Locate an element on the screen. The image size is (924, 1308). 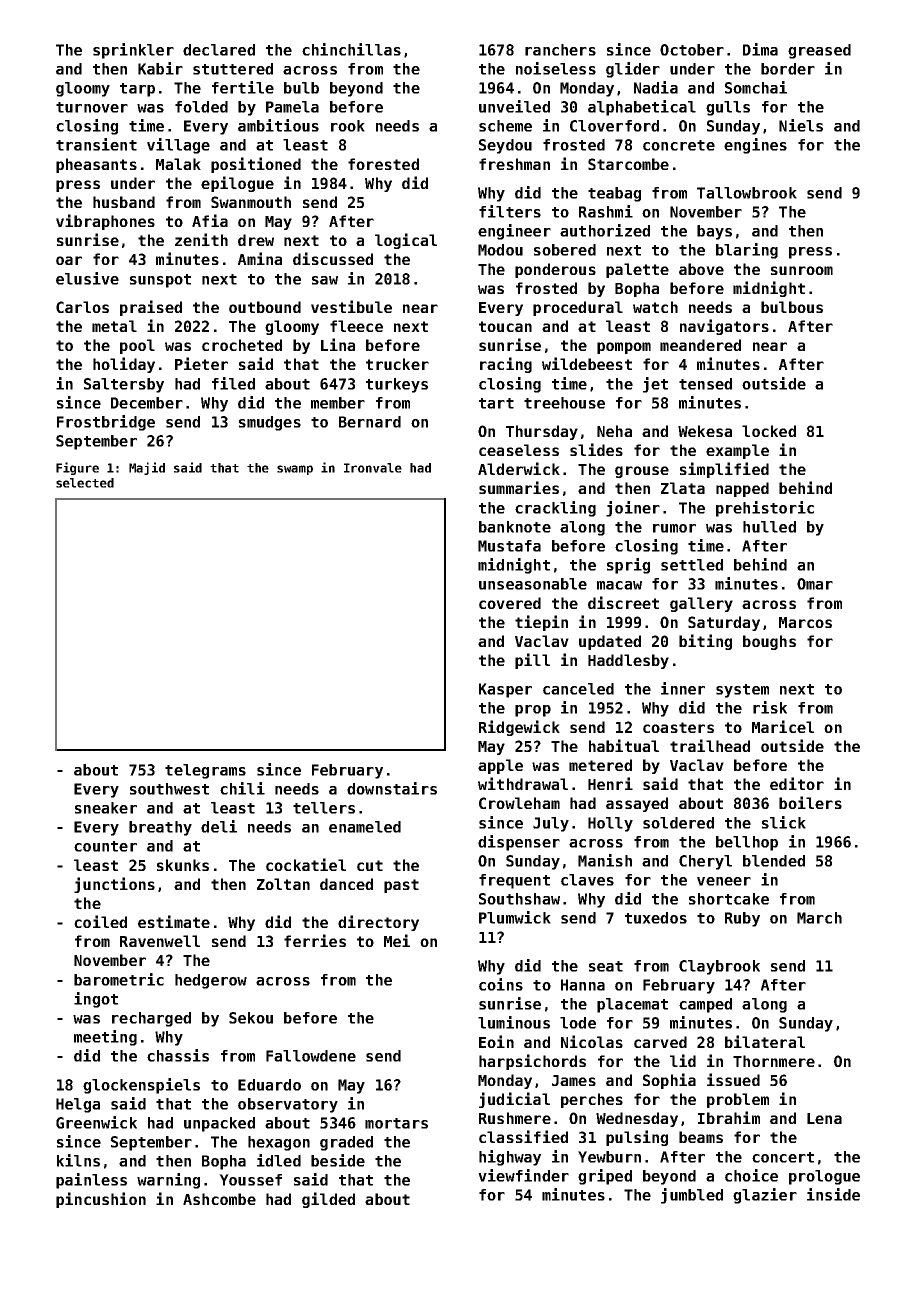
issued is located at coordinates (733, 1079).
